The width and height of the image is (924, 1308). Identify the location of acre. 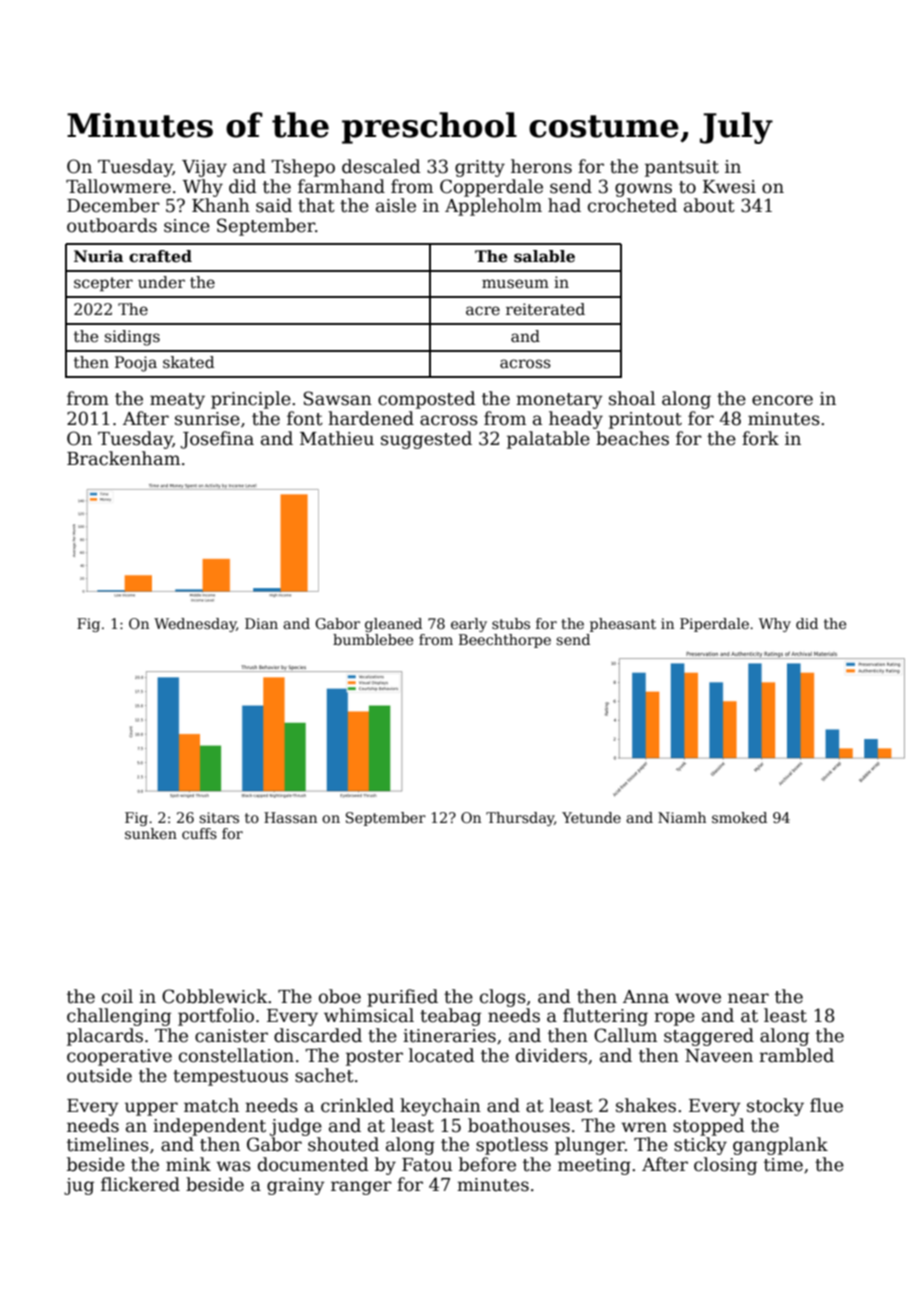
(483, 311).
